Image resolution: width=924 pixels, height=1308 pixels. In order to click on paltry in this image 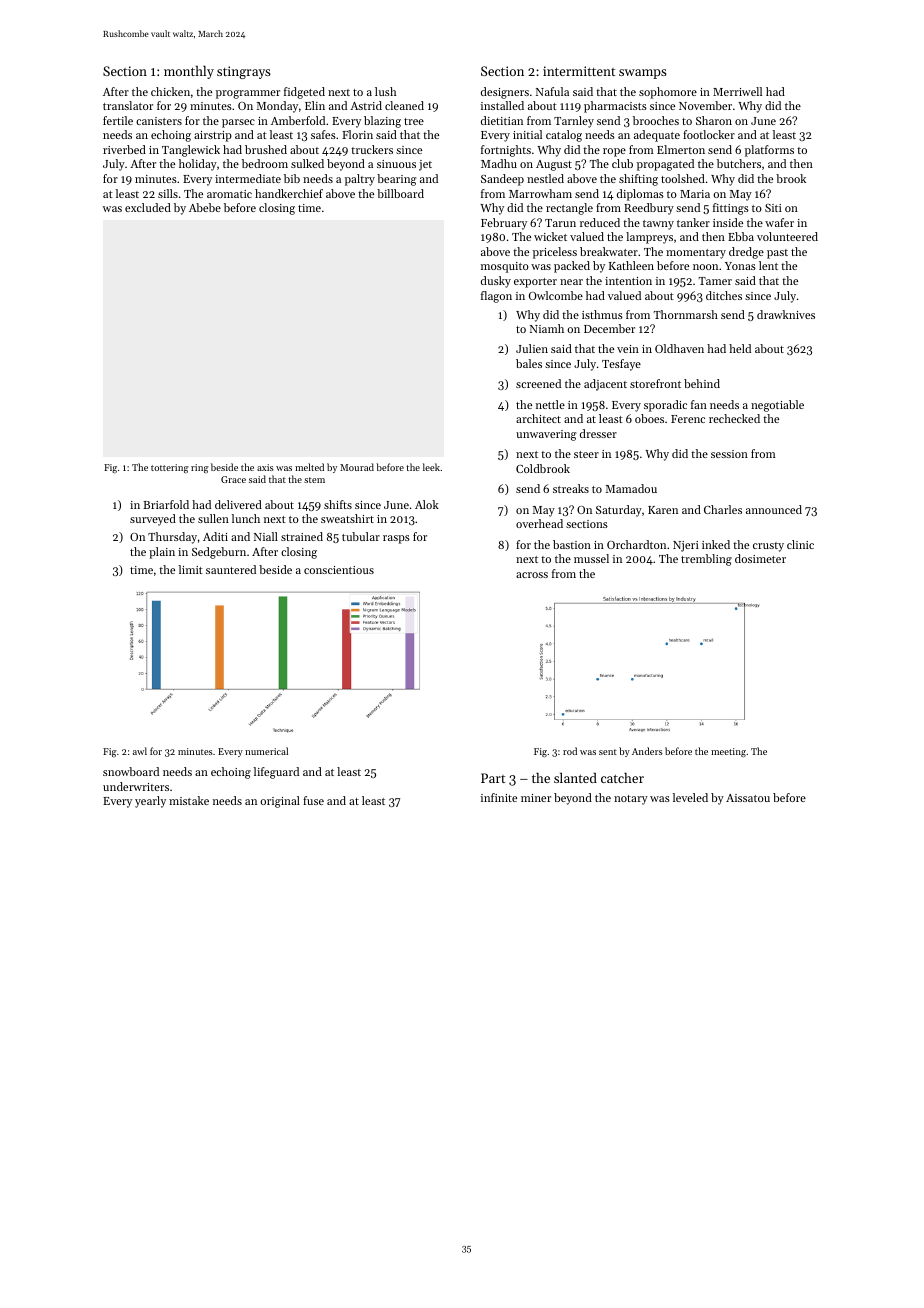, I will do `click(360, 180)`.
